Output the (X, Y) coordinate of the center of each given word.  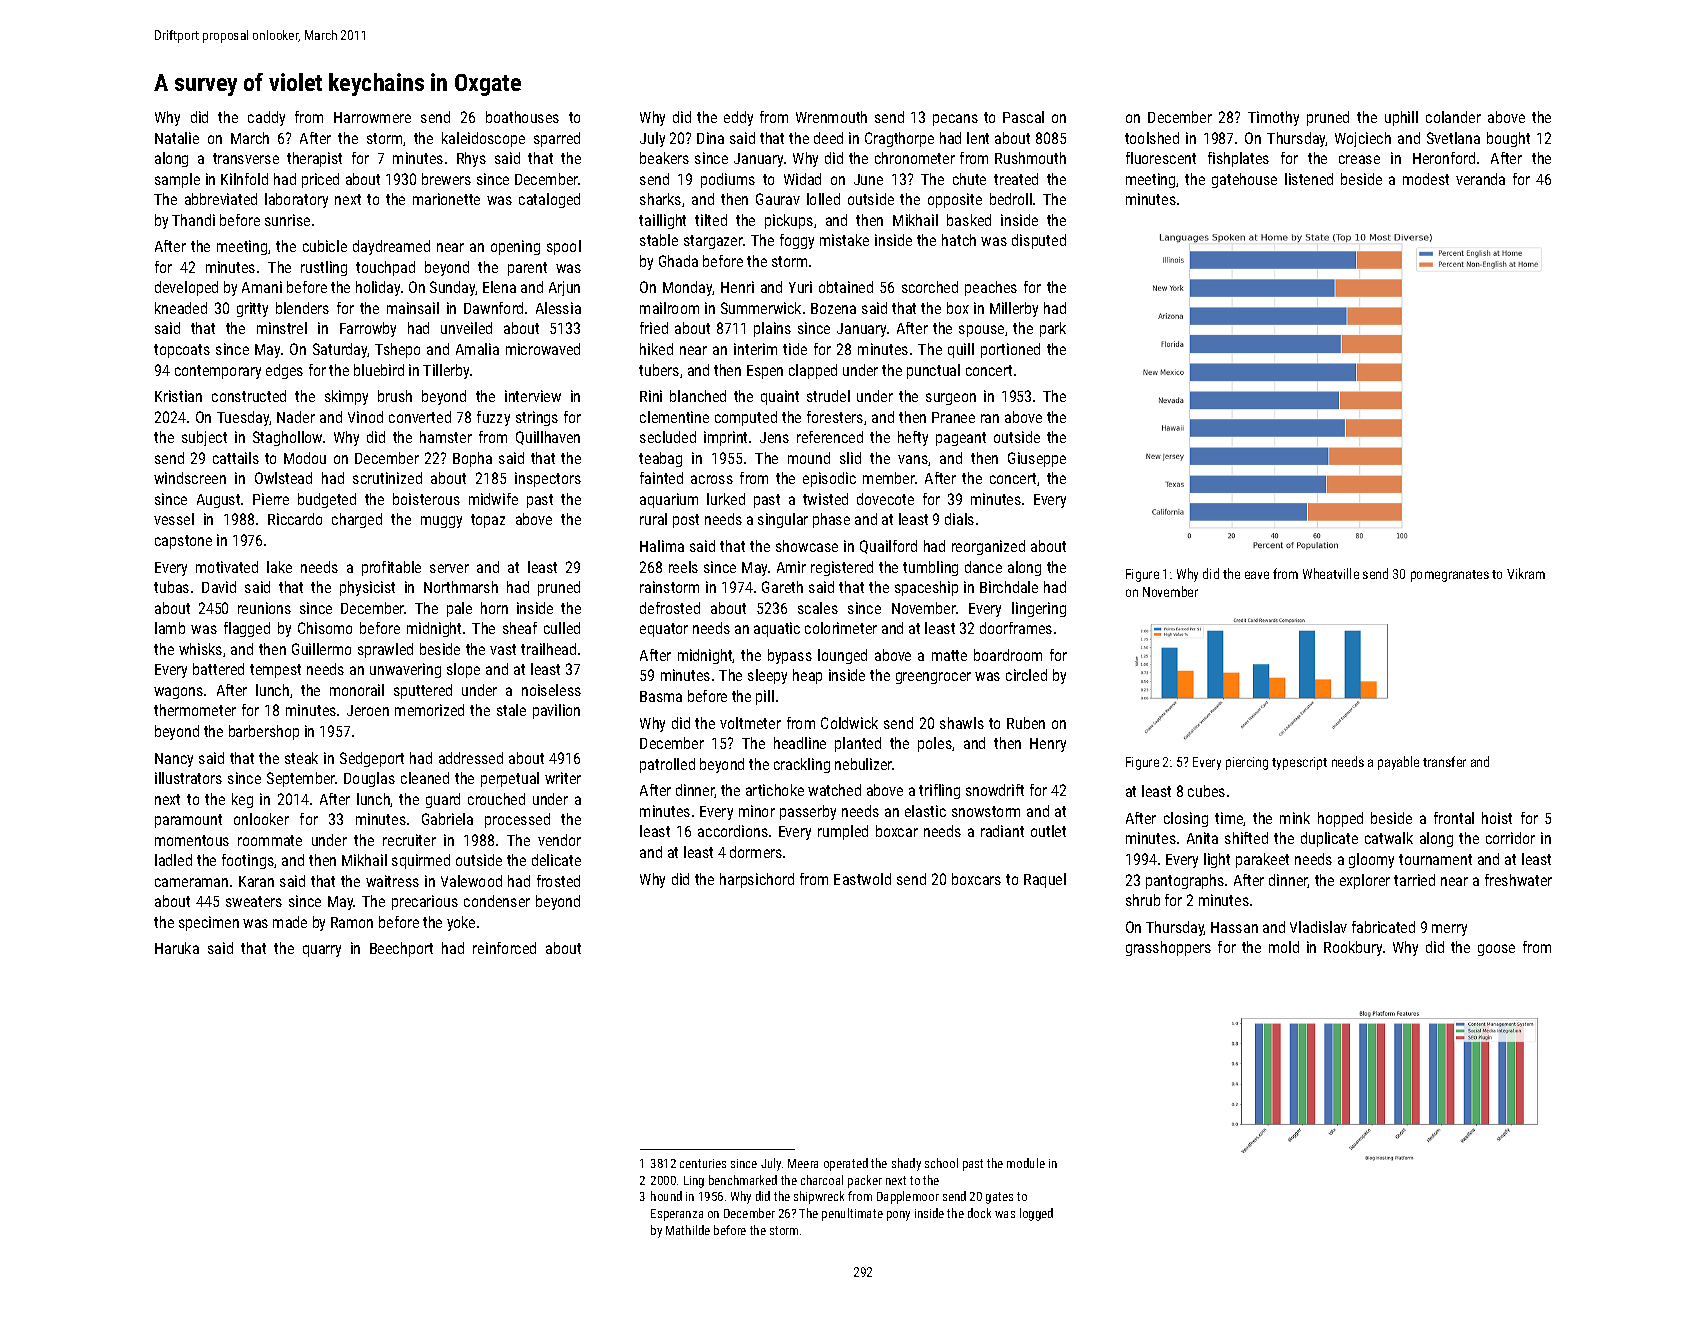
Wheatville (1331, 573)
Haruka (177, 948)
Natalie (177, 138)
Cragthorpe (899, 139)
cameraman (191, 882)
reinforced (504, 948)
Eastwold (862, 879)
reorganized (988, 547)
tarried (1414, 880)
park (1053, 329)
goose (1496, 950)
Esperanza (677, 1215)
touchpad (385, 268)
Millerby (1014, 309)
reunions (264, 608)
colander (1453, 117)
